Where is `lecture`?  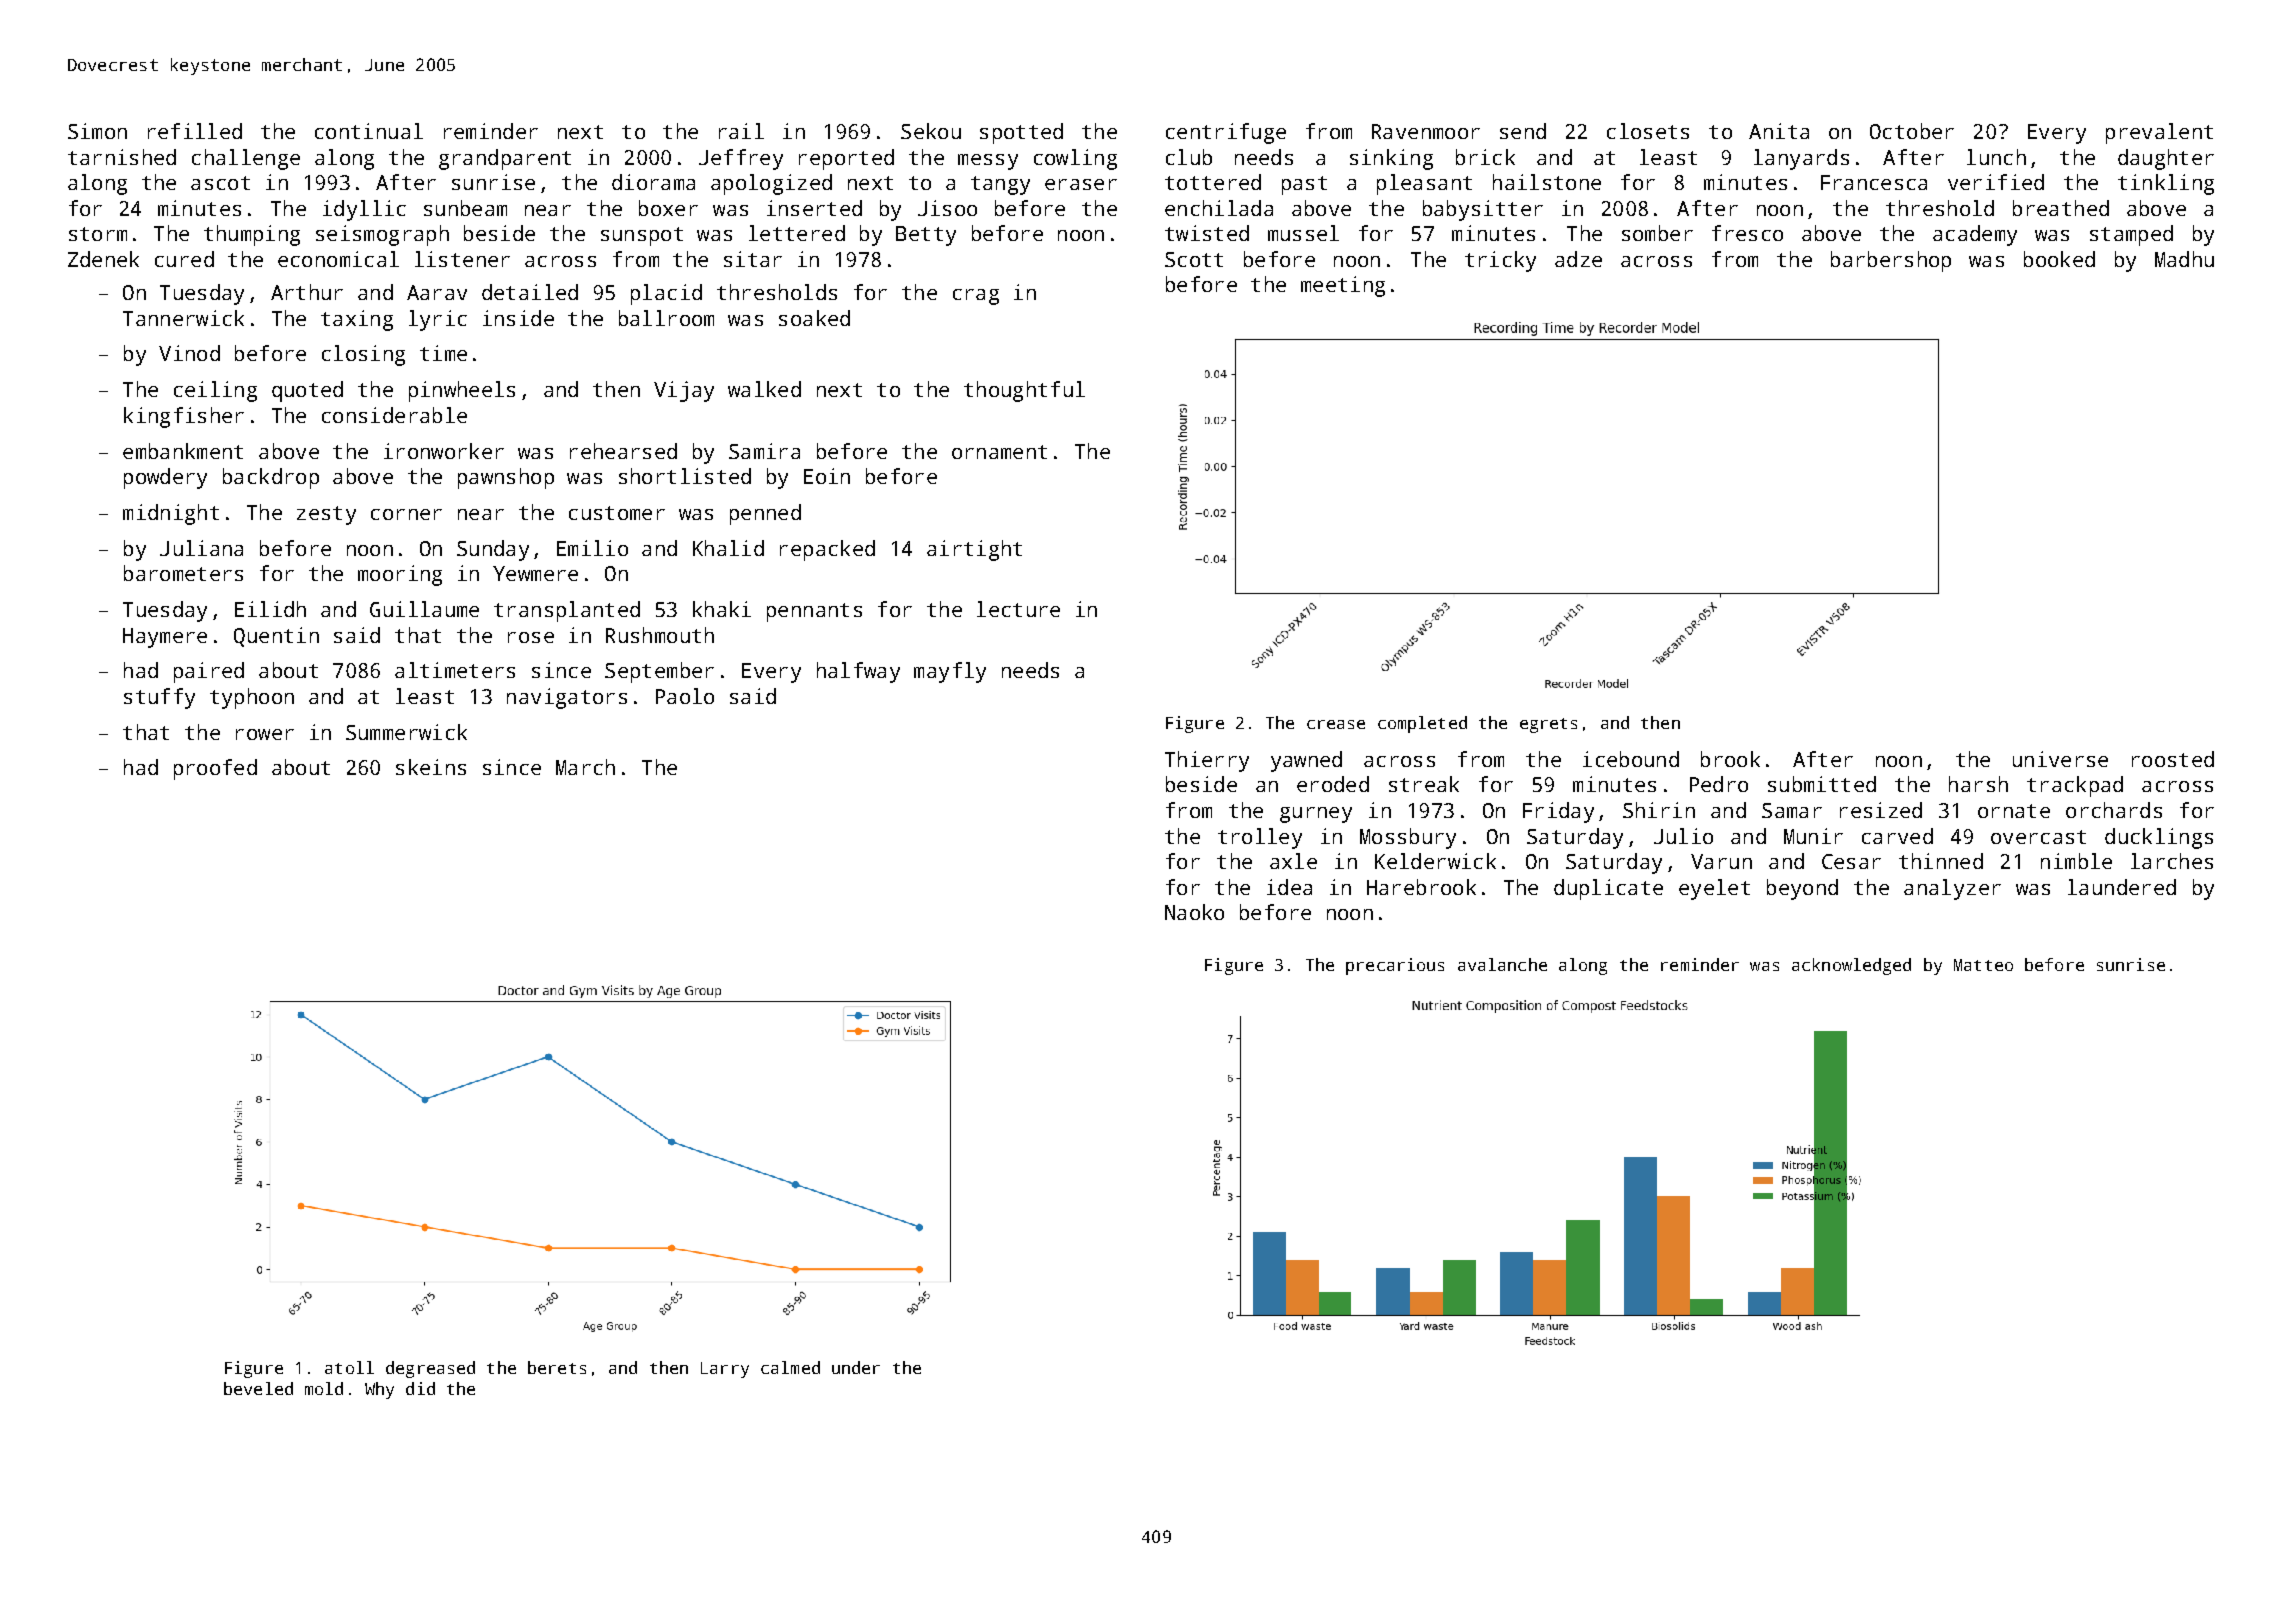
lecture is located at coordinates (1018, 609).
